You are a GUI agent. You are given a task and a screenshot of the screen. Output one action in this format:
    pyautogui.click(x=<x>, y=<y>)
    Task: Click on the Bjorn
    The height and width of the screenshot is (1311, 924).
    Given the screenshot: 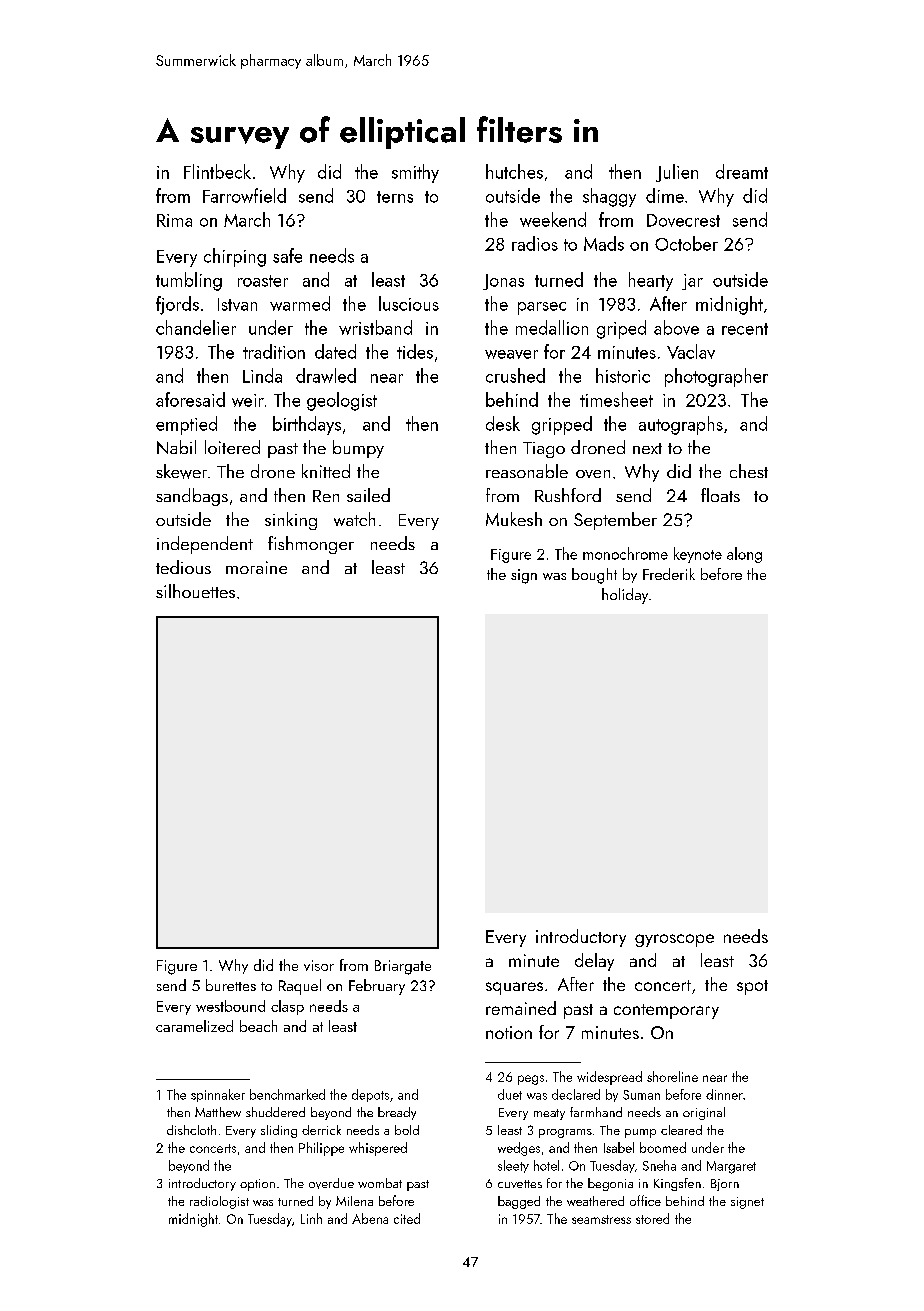 What is the action you would take?
    pyautogui.click(x=725, y=1185)
